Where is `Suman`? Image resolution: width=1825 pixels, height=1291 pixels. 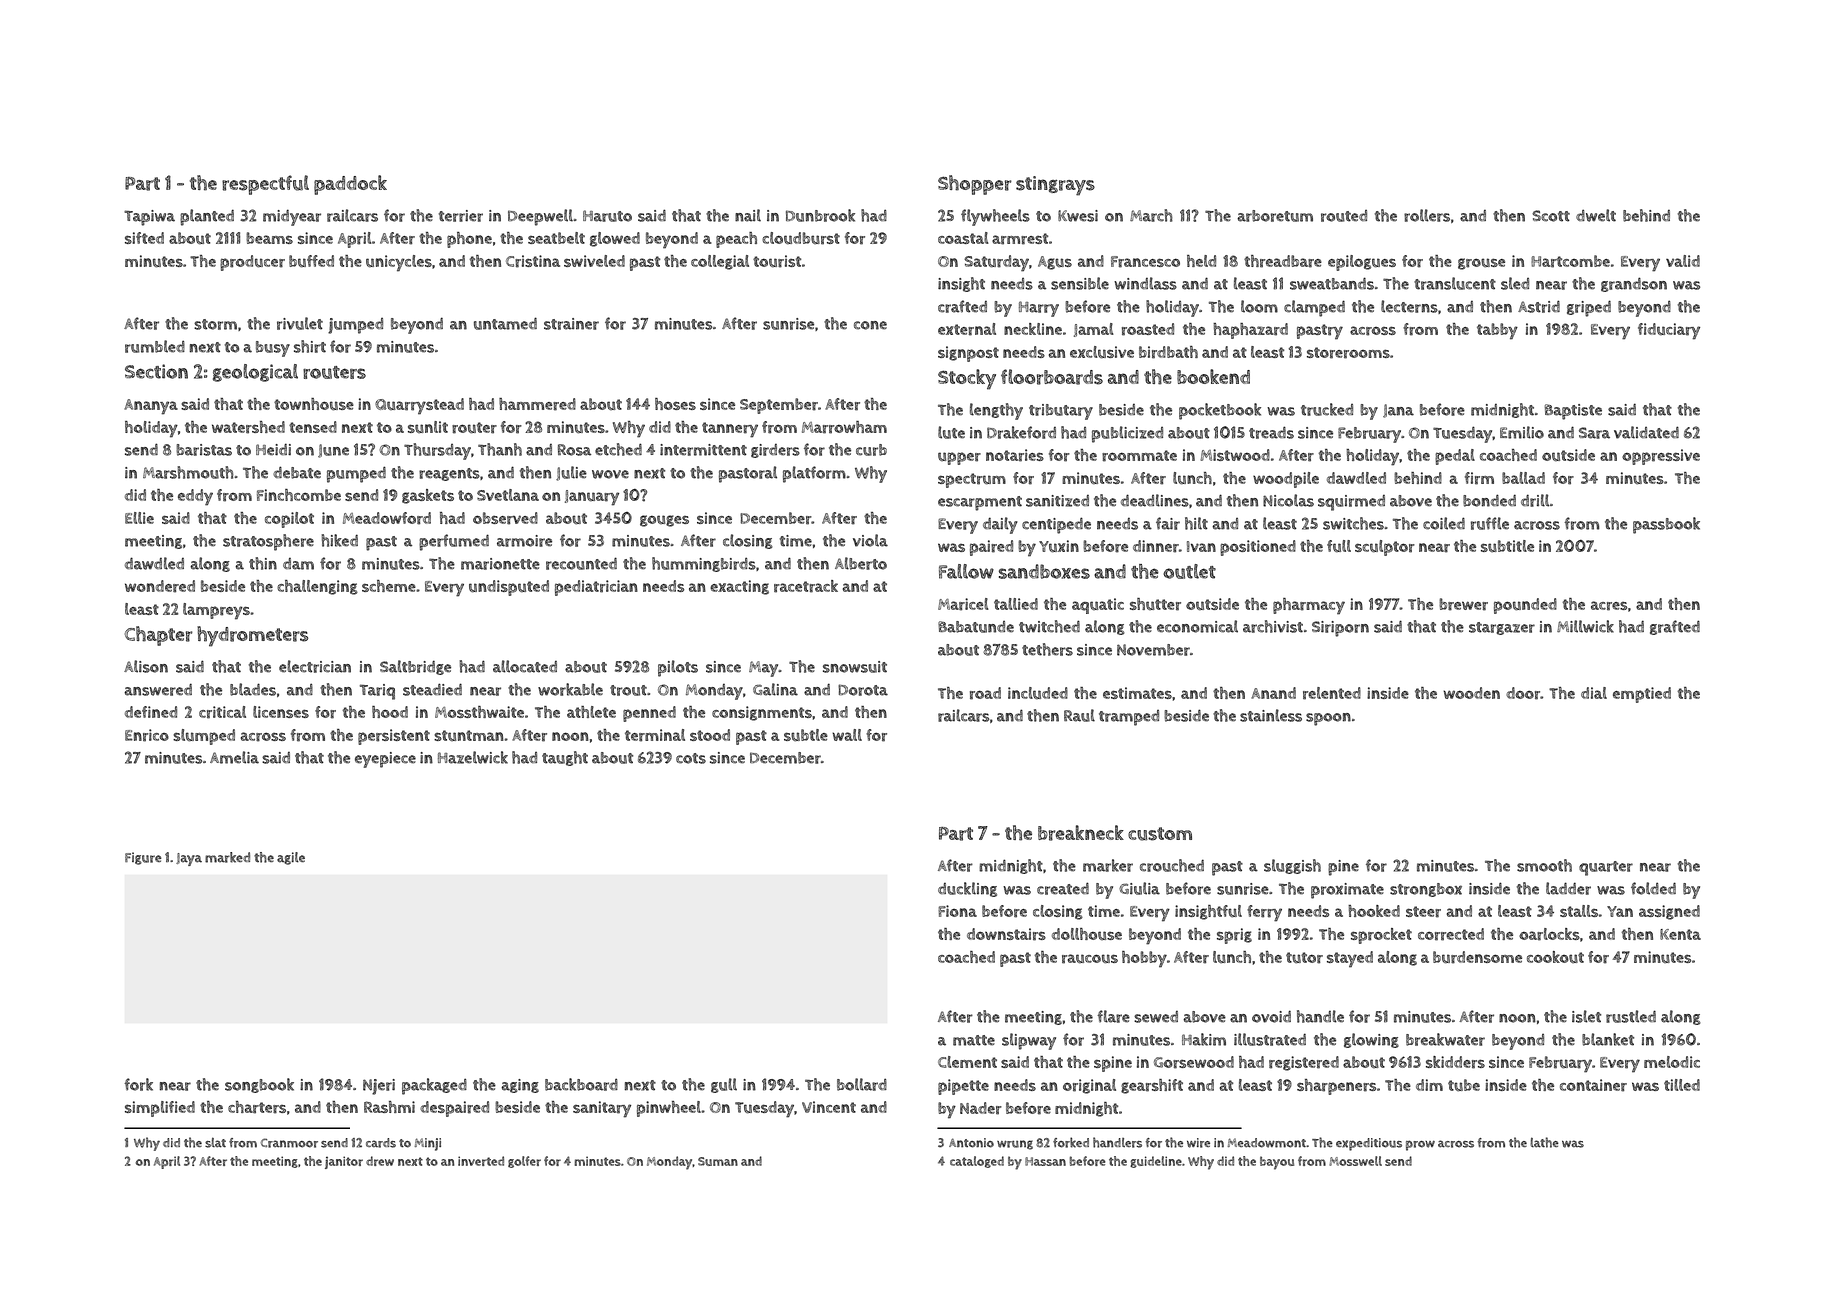 Suman is located at coordinates (718, 1161).
